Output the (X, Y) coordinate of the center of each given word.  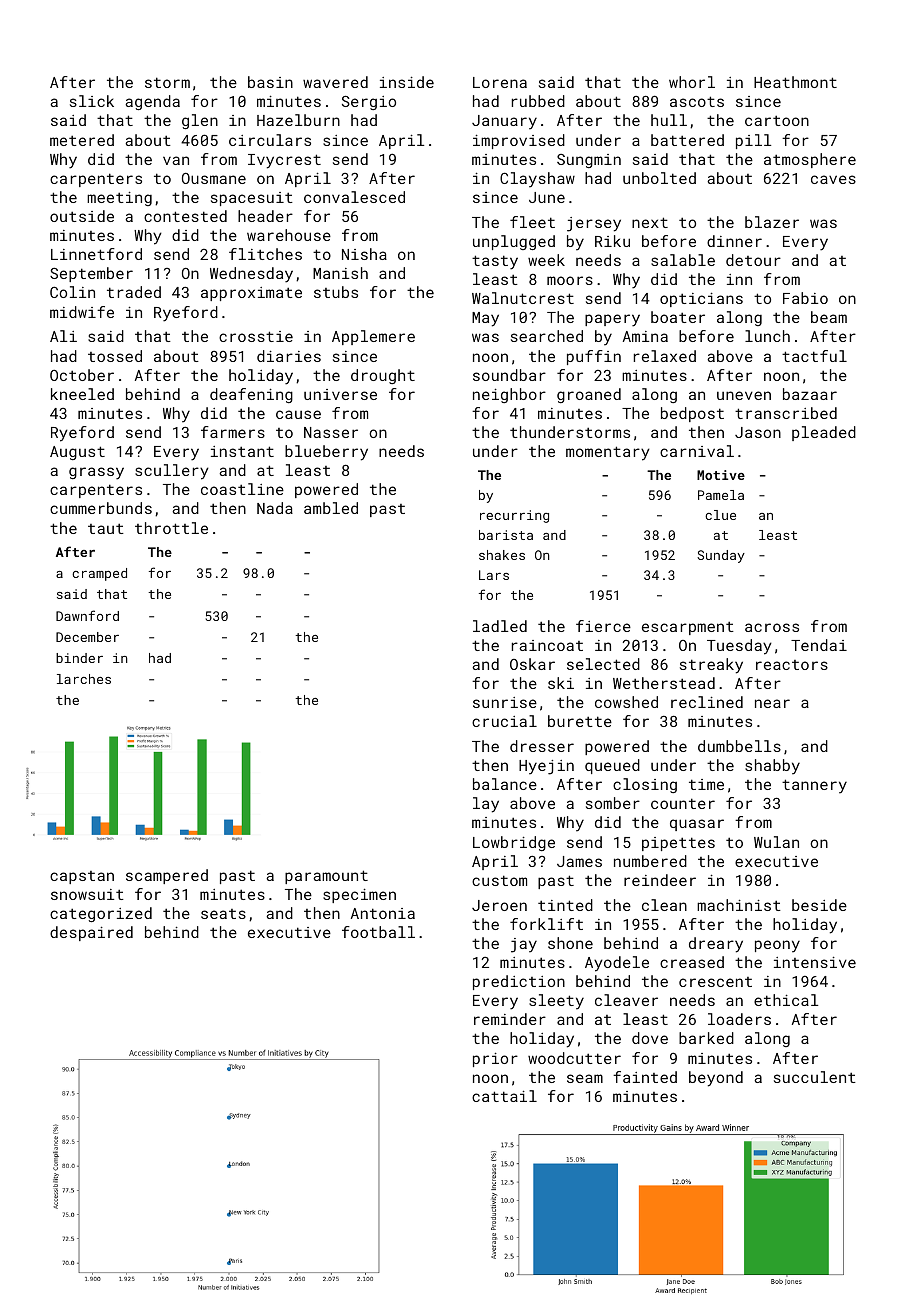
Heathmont (795, 82)
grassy (96, 473)
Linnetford (96, 254)
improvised (519, 141)
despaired (91, 933)
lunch (767, 336)
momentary (608, 453)
